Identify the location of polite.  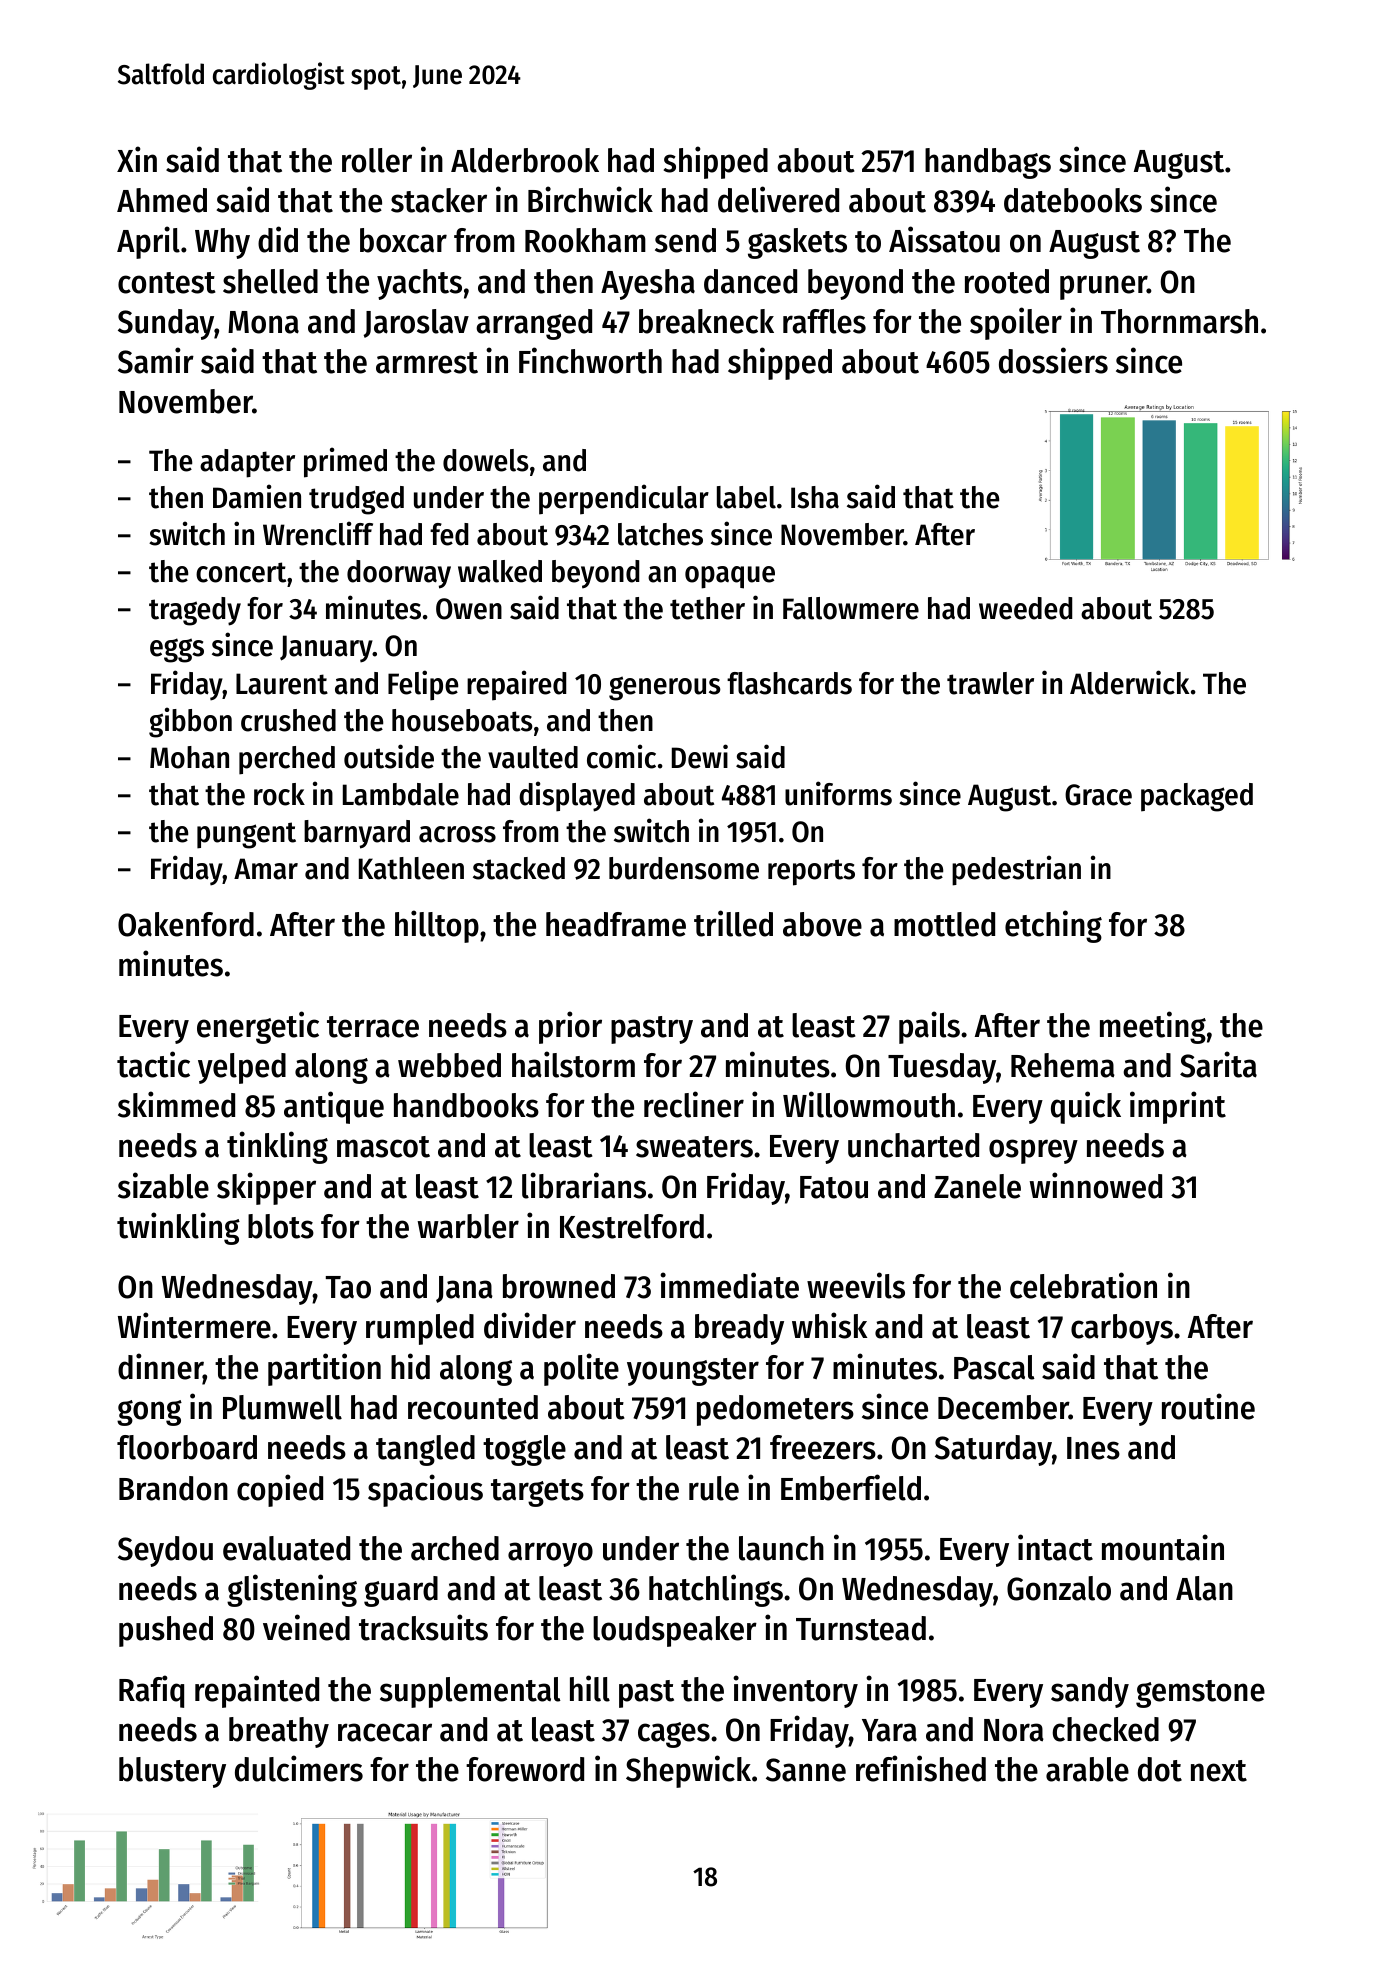
(581, 1369).
